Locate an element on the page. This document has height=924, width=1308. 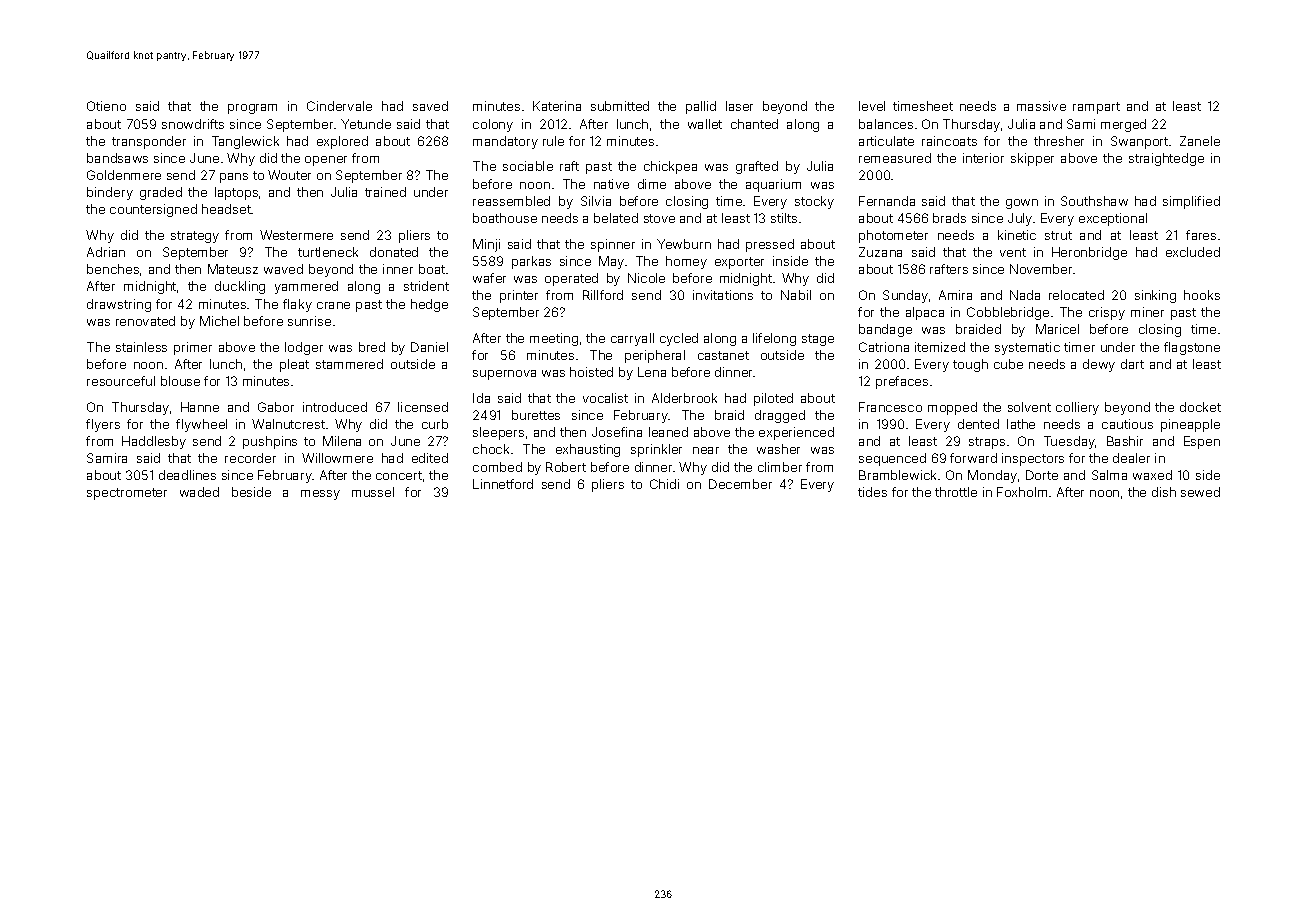
Otieno is located at coordinates (106, 106).
